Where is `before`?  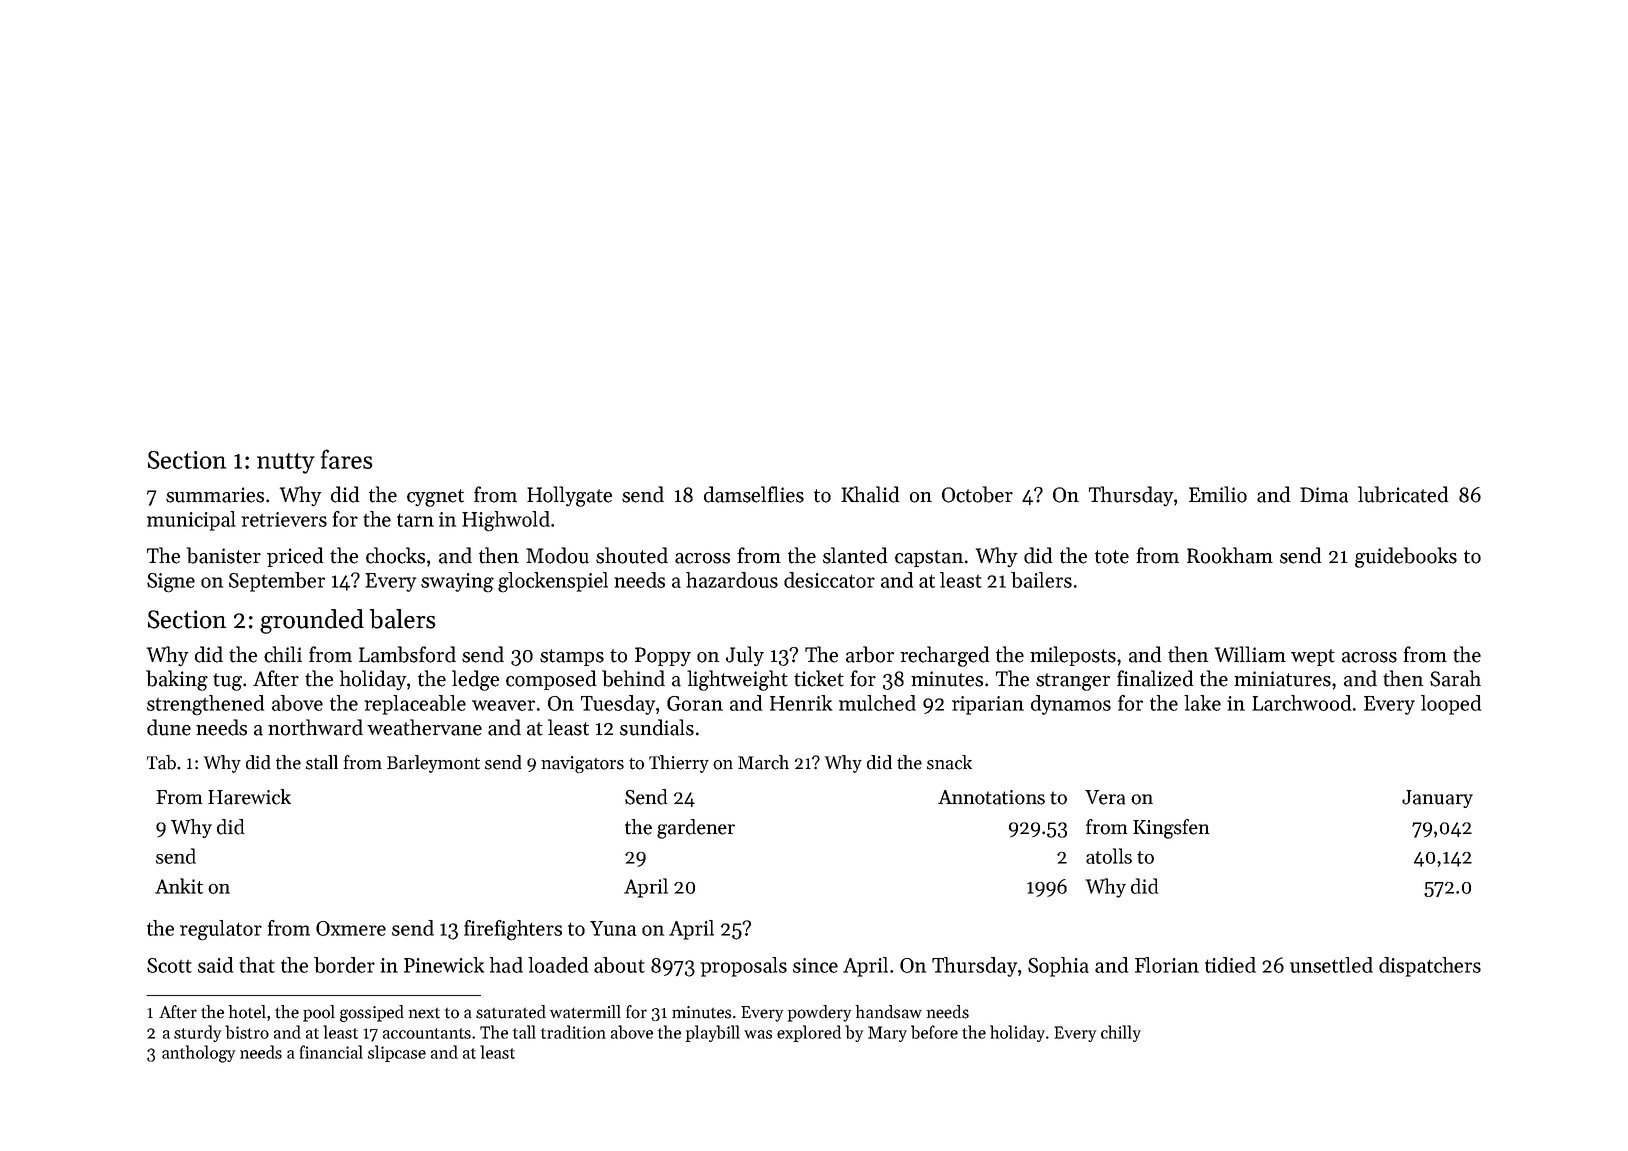
before is located at coordinates (934, 1032).
